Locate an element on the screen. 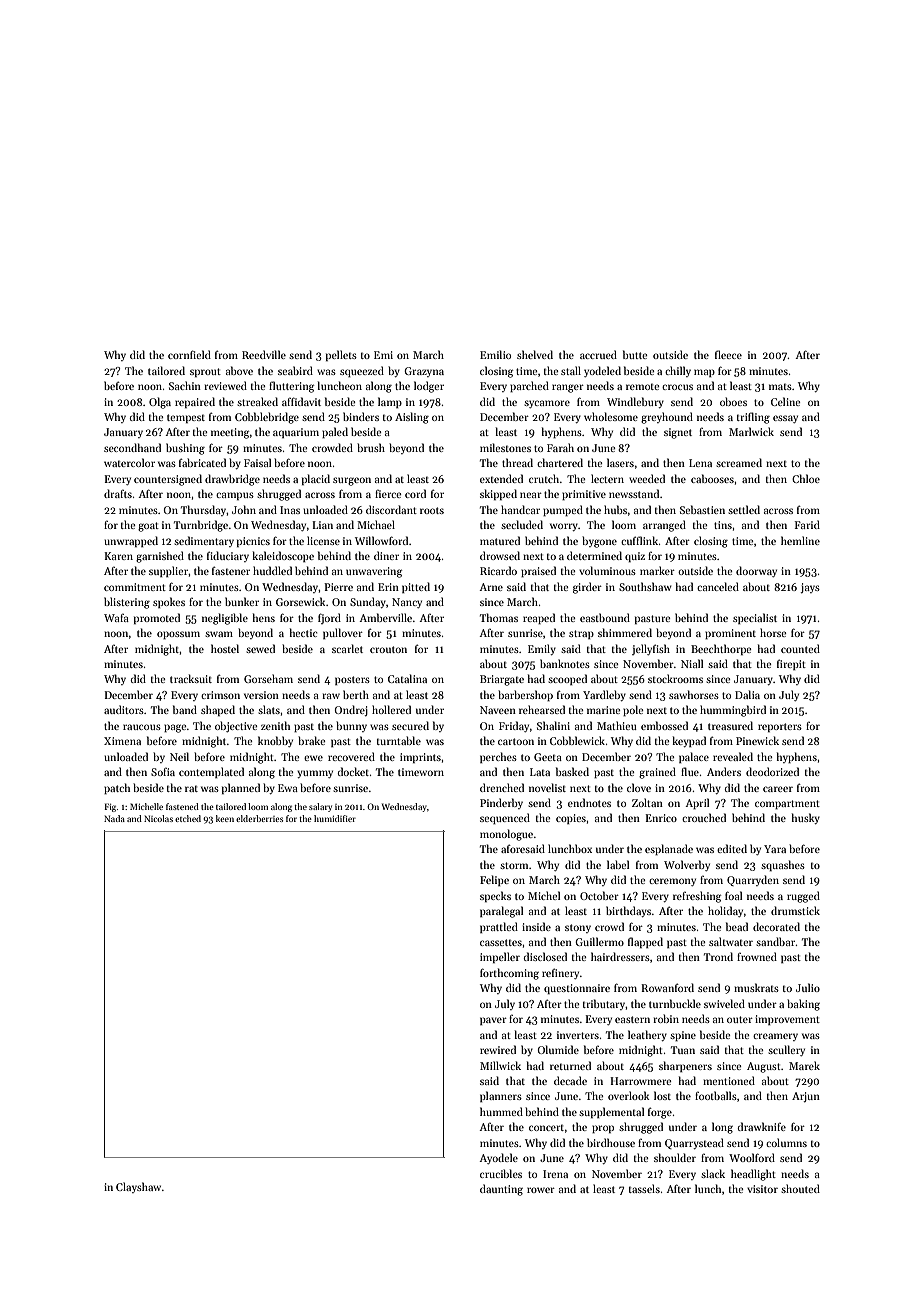  Felipe is located at coordinates (494, 880).
